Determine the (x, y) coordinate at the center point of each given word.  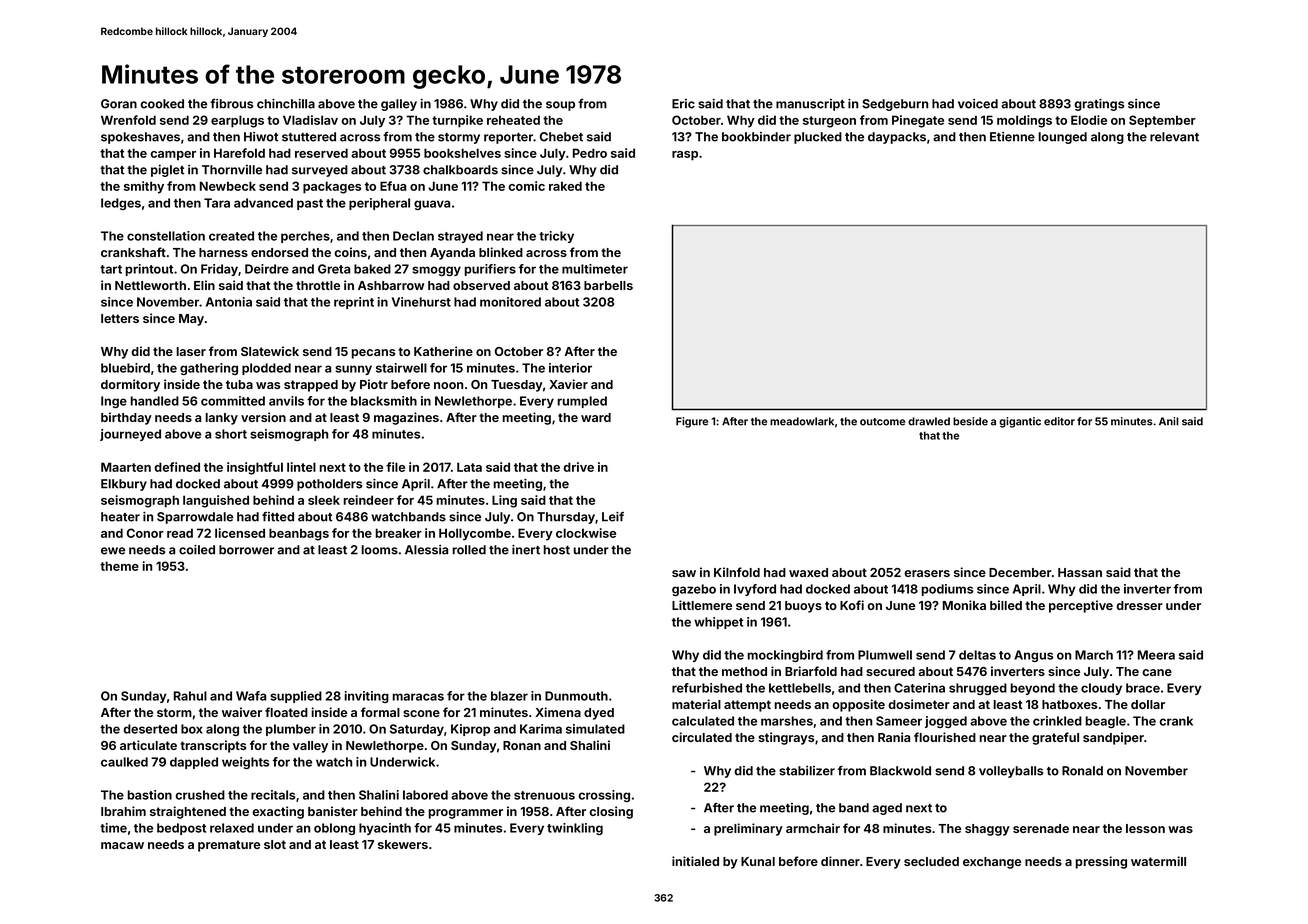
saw (684, 573)
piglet (167, 171)
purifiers (490, 270)
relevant (1174, 137)
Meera (1156, 655)
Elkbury (124, 485)
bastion (149, 795)
